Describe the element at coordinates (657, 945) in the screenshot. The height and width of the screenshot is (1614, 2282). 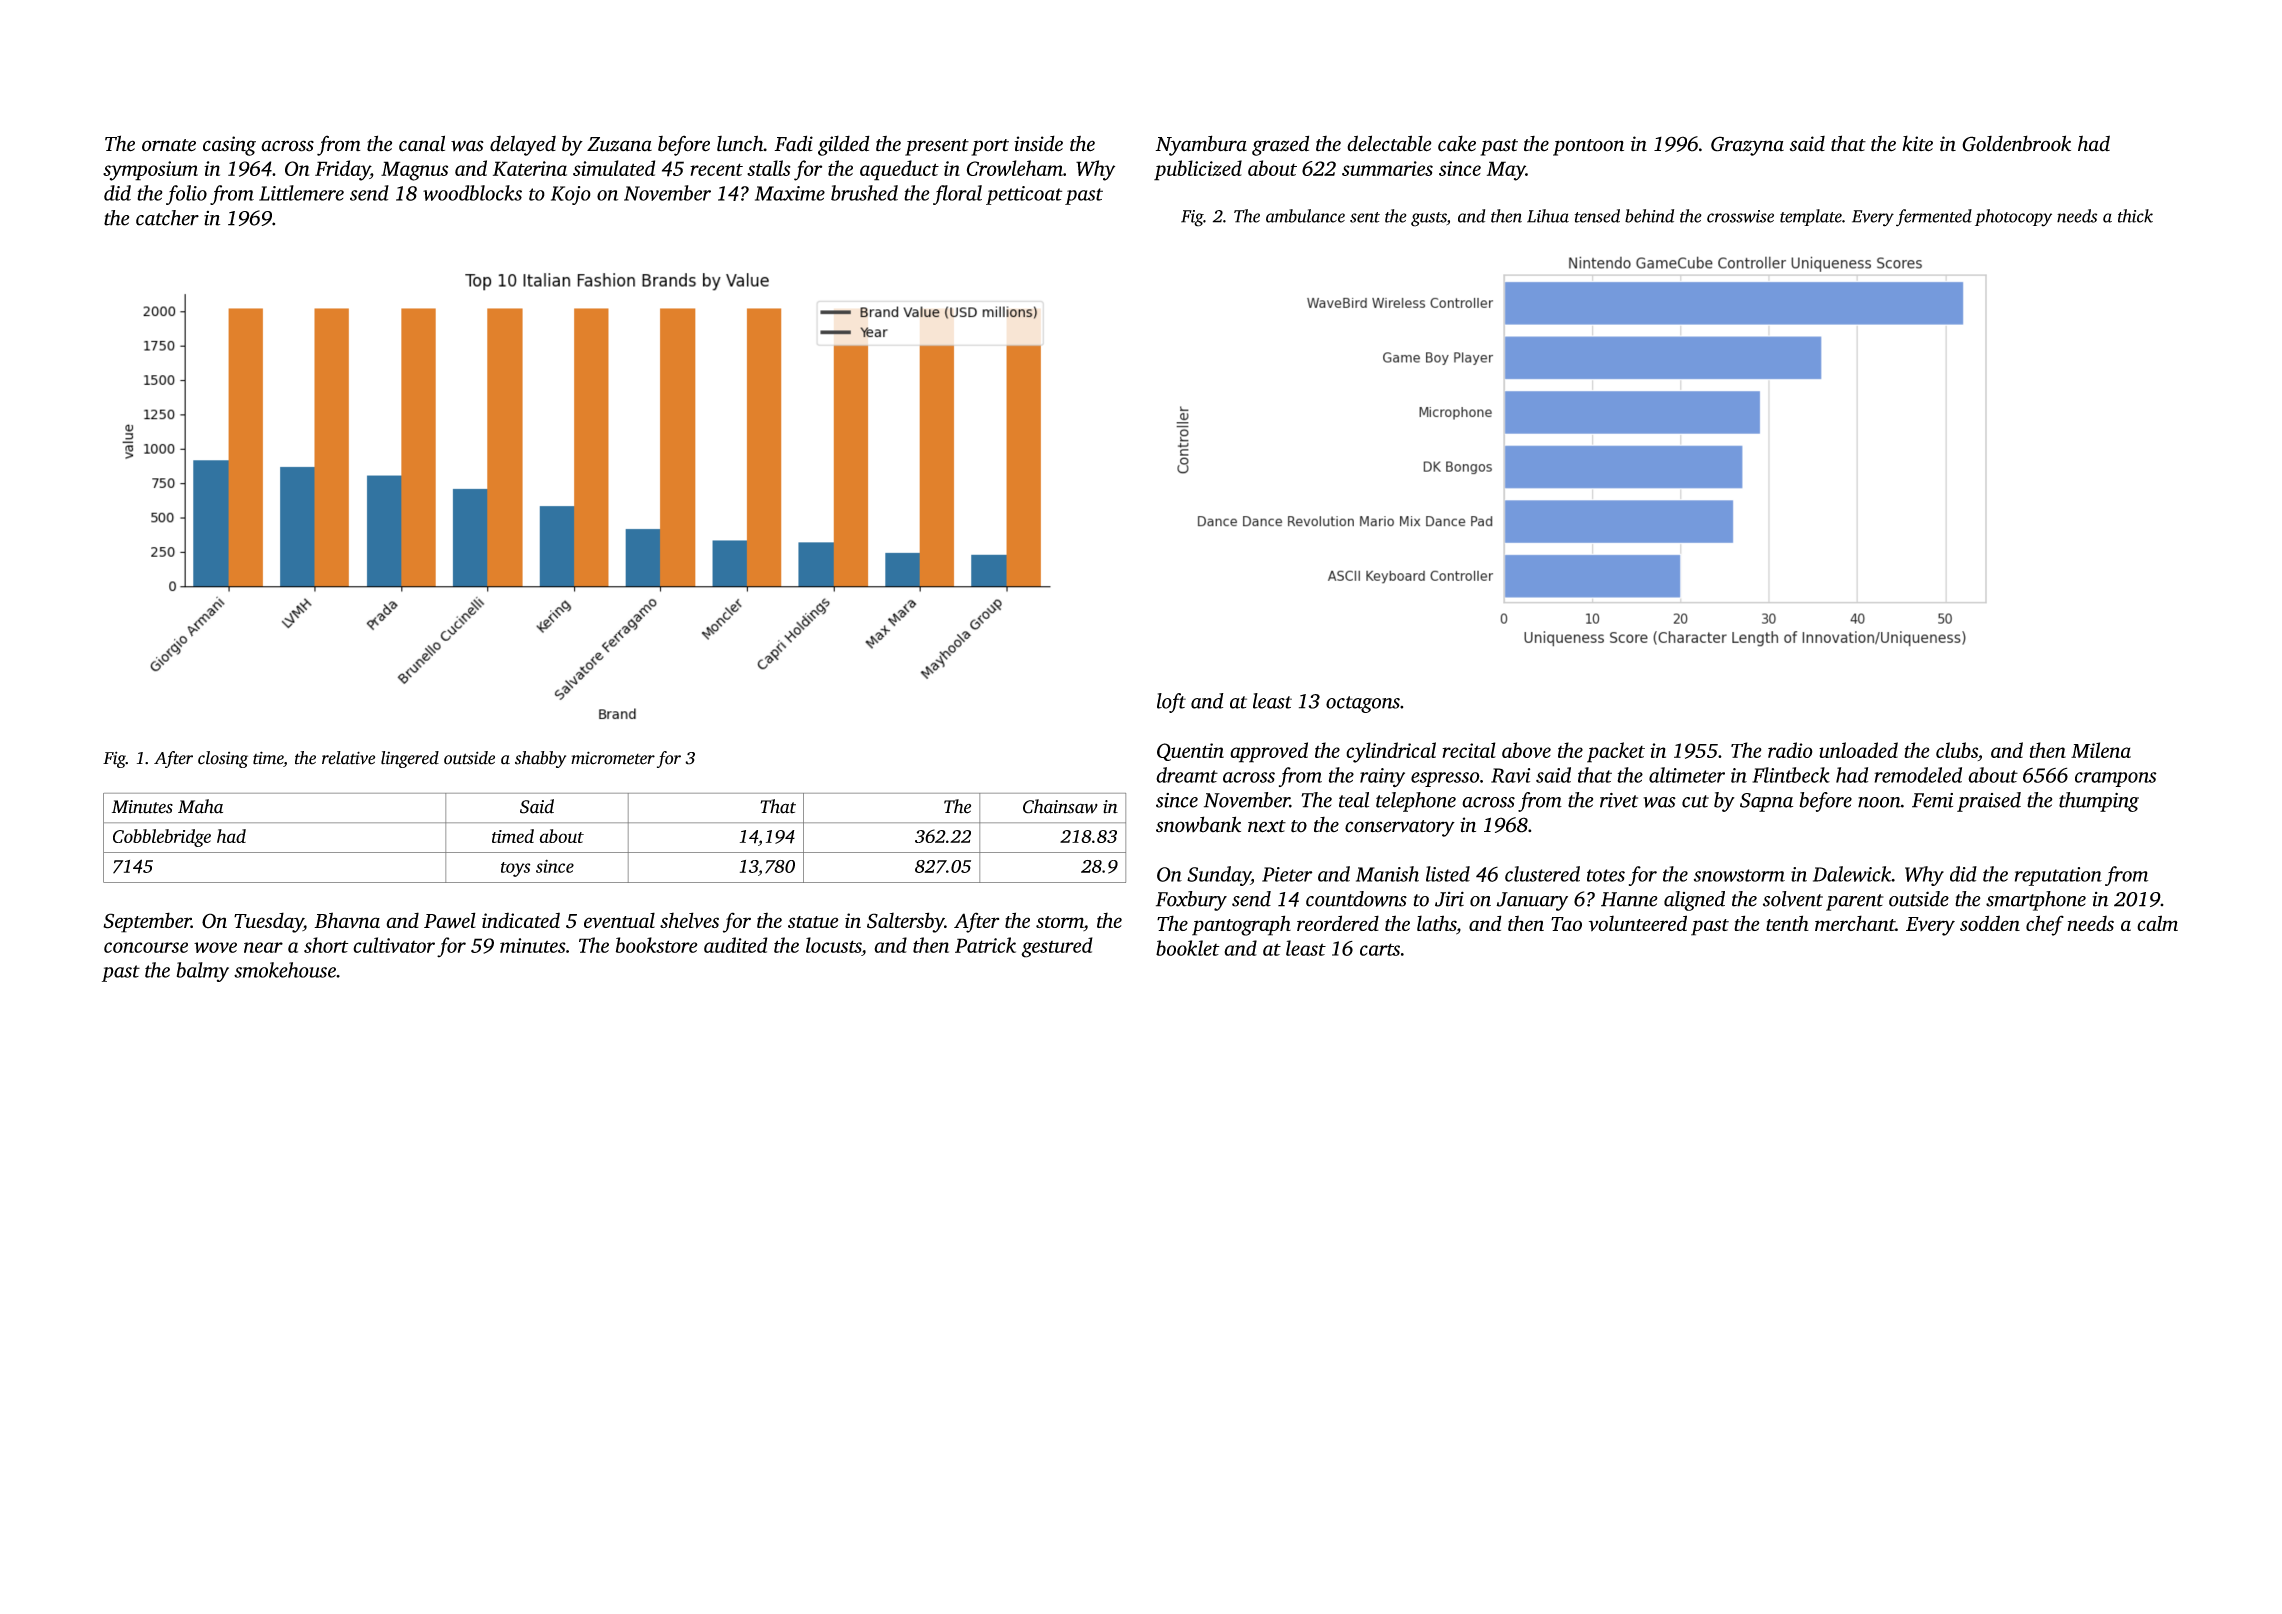
I see `bookstore` at that location.
